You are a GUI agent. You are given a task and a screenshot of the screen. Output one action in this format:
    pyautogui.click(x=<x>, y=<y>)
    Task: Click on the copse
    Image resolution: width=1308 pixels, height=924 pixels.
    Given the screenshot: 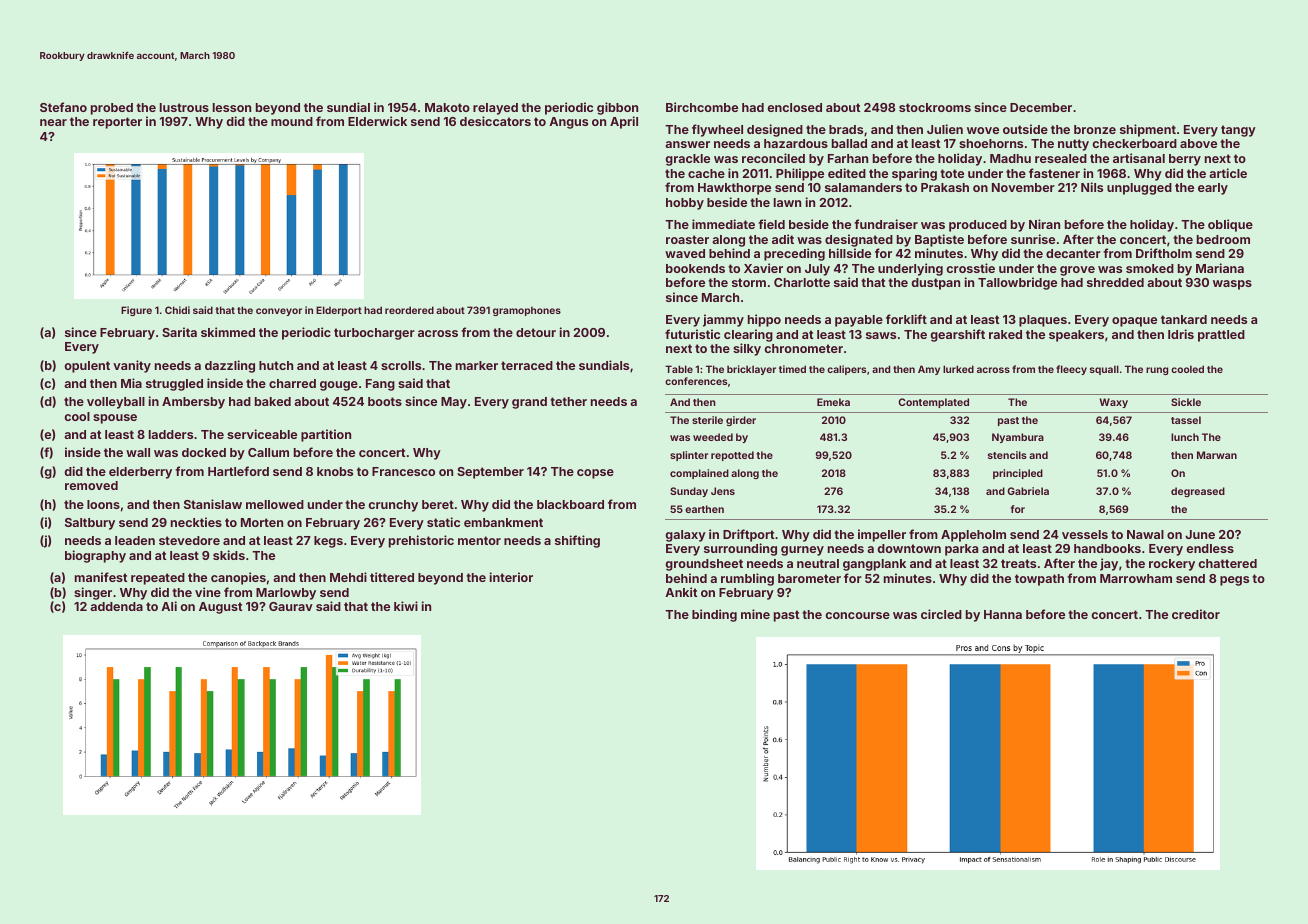 What is the action you would take?
    pyautogui.click(x=595, y=474)
